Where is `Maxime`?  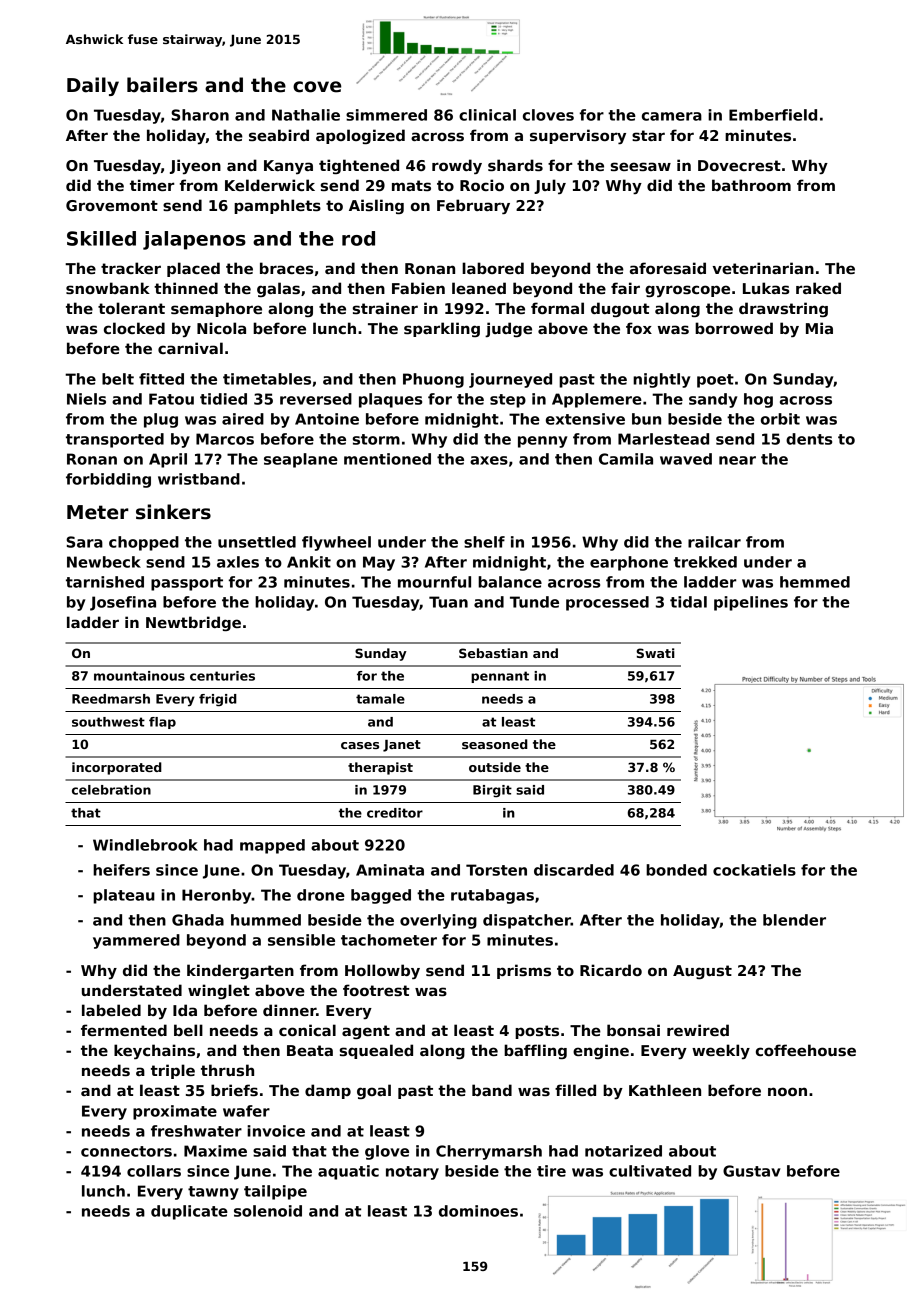 Maxime is located at coordinates (215, 1151).
